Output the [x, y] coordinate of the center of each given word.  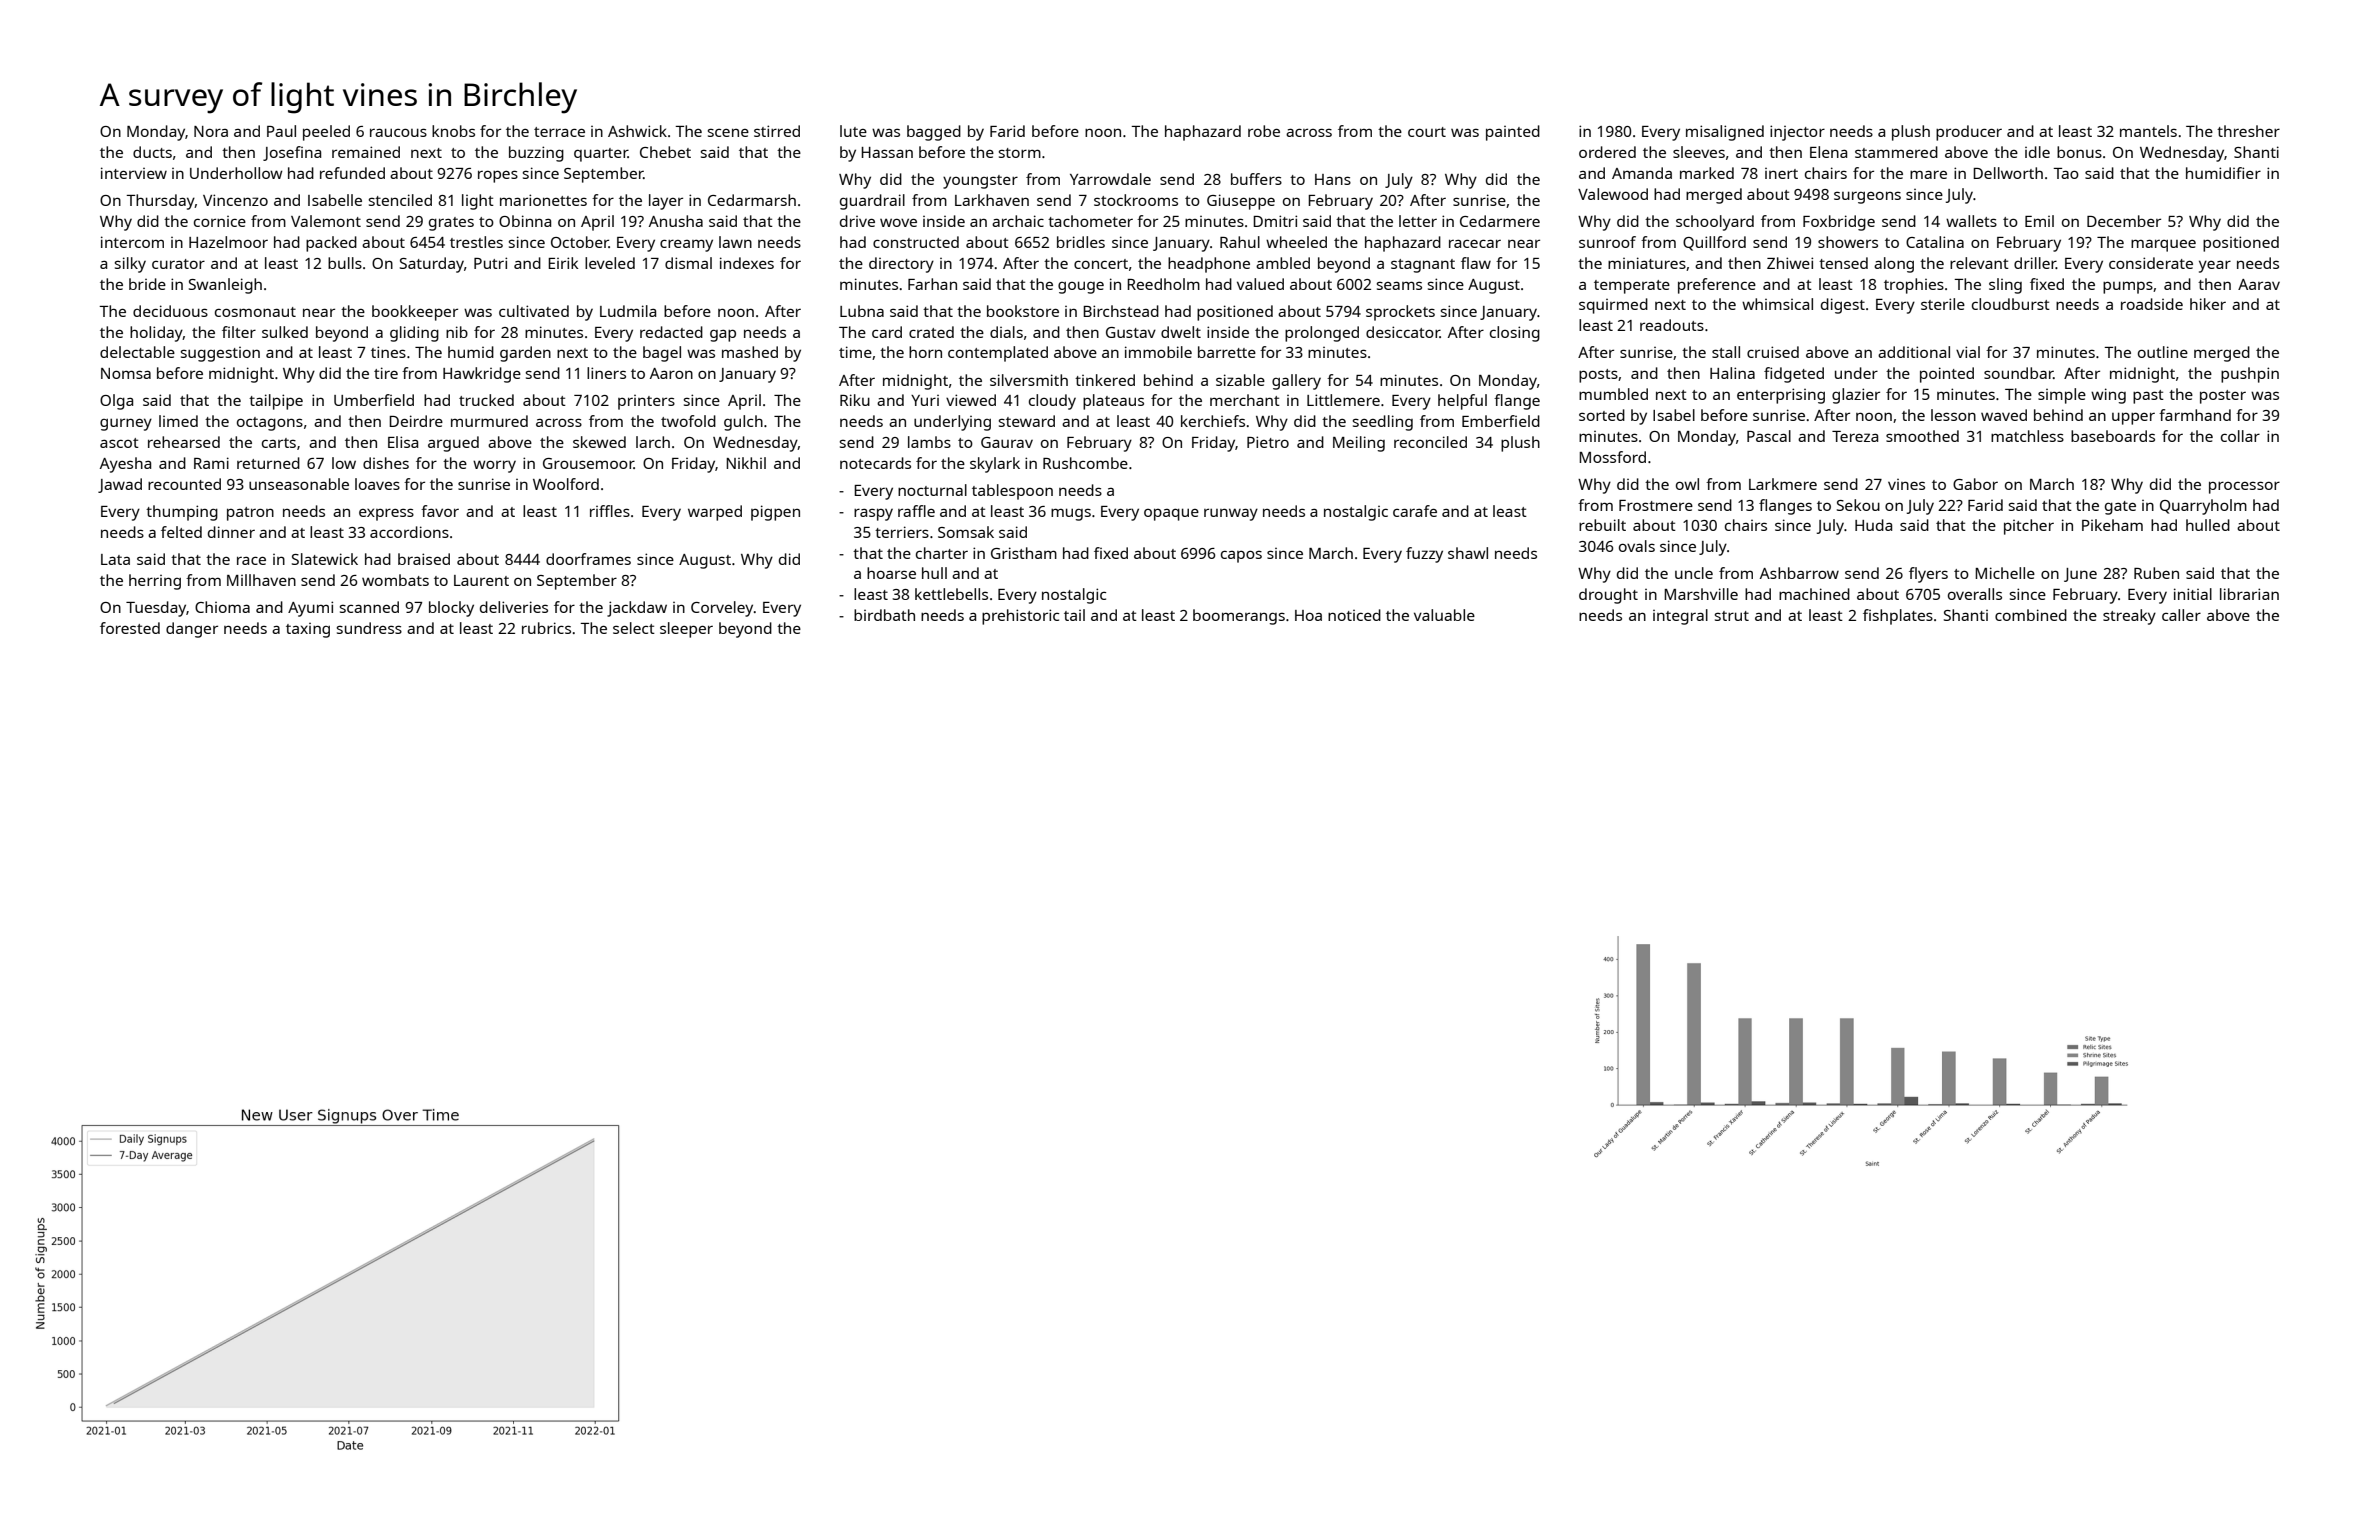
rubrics [546, 628]
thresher [2248, 131]
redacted [671, 332]
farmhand [2195, 415]
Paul [281, 131]
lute [853, 131]
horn [925, 352]
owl [1687, 484]
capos [1241, 556]
